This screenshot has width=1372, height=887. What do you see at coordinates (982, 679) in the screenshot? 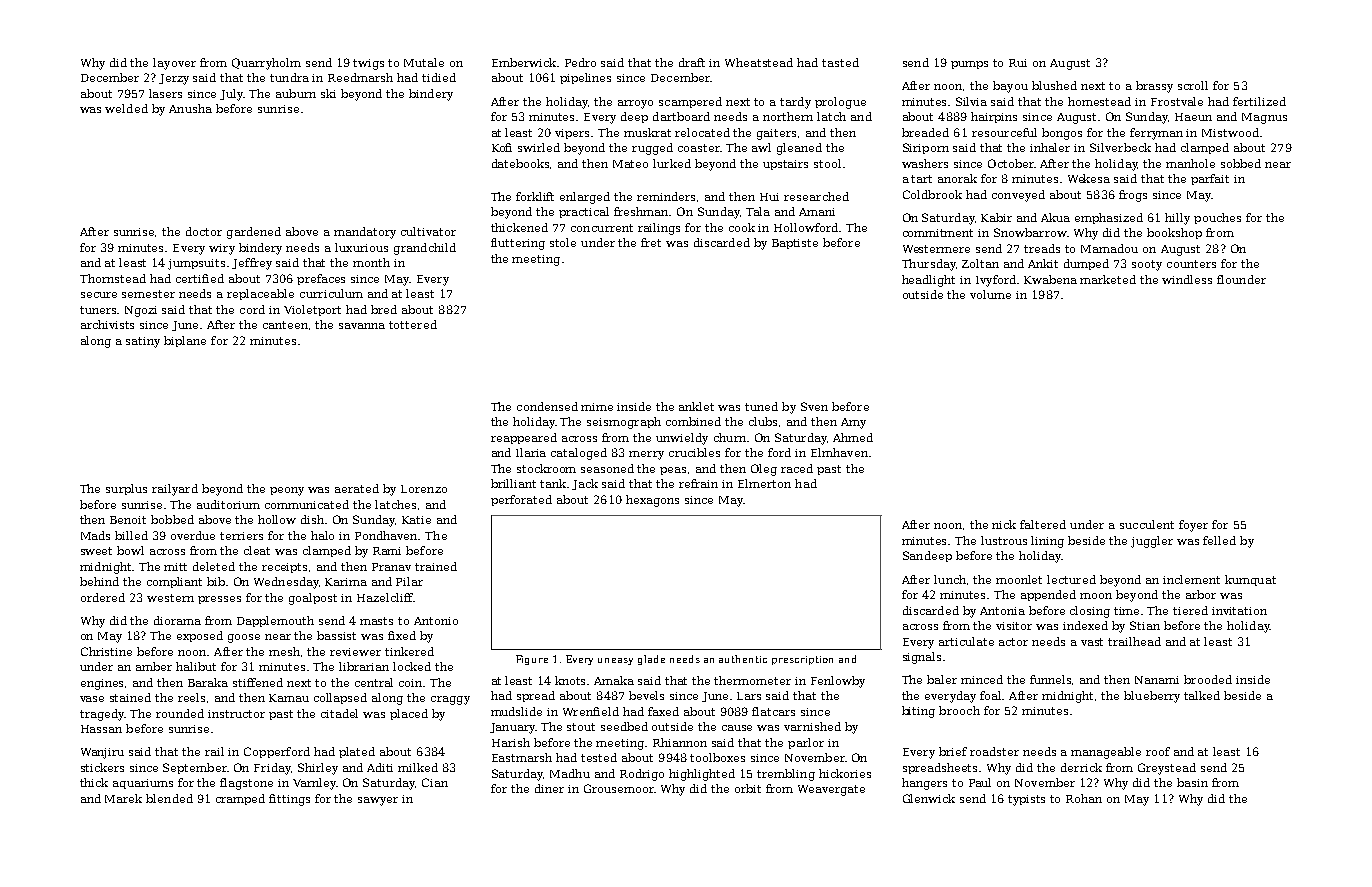
I see `minced` at bounding box center [982, 679].
